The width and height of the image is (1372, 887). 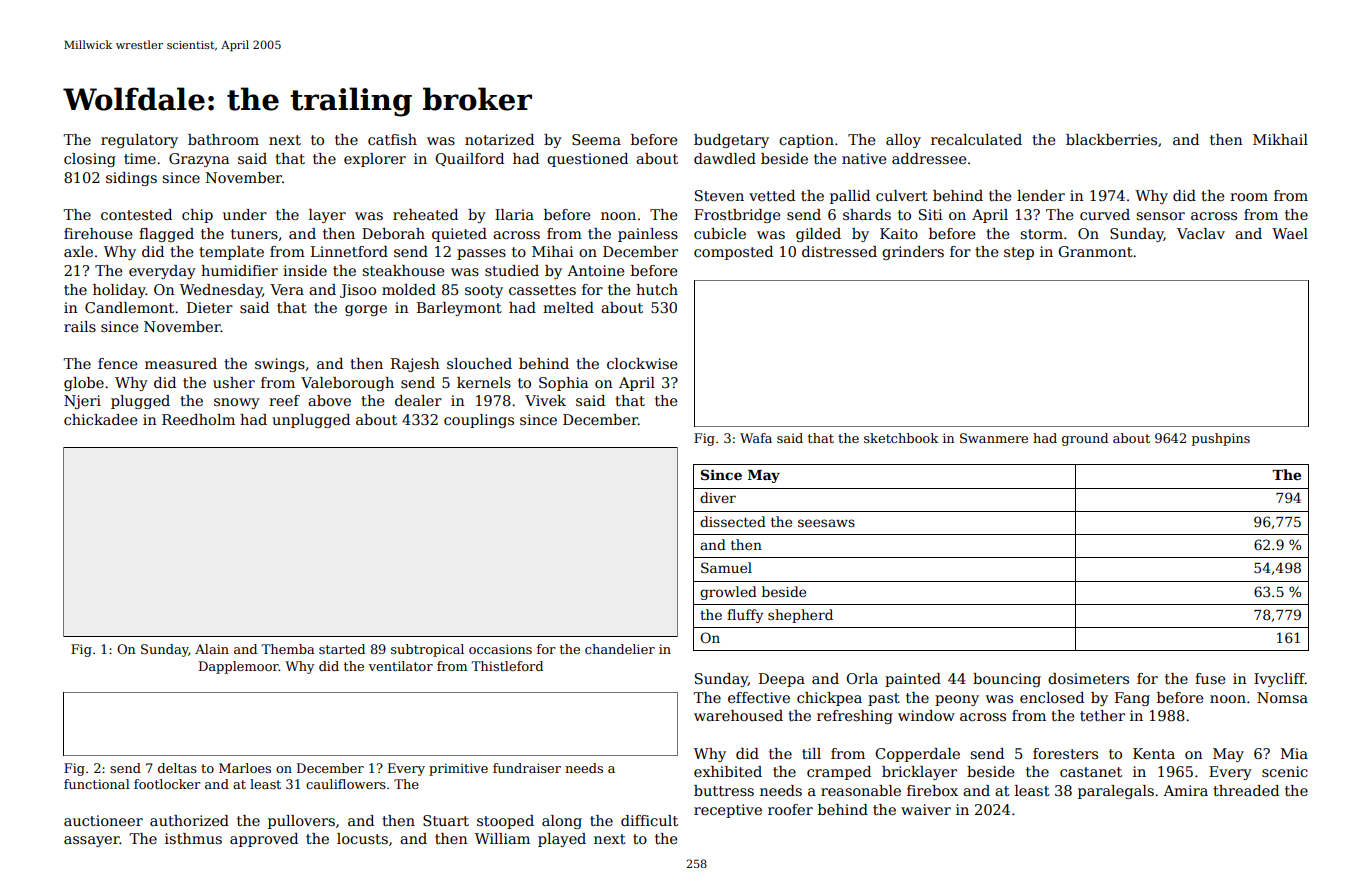 What do you see at coordinates (527, 768) in the image?
I see `fundraiser` at bounding box center [527, 768].
